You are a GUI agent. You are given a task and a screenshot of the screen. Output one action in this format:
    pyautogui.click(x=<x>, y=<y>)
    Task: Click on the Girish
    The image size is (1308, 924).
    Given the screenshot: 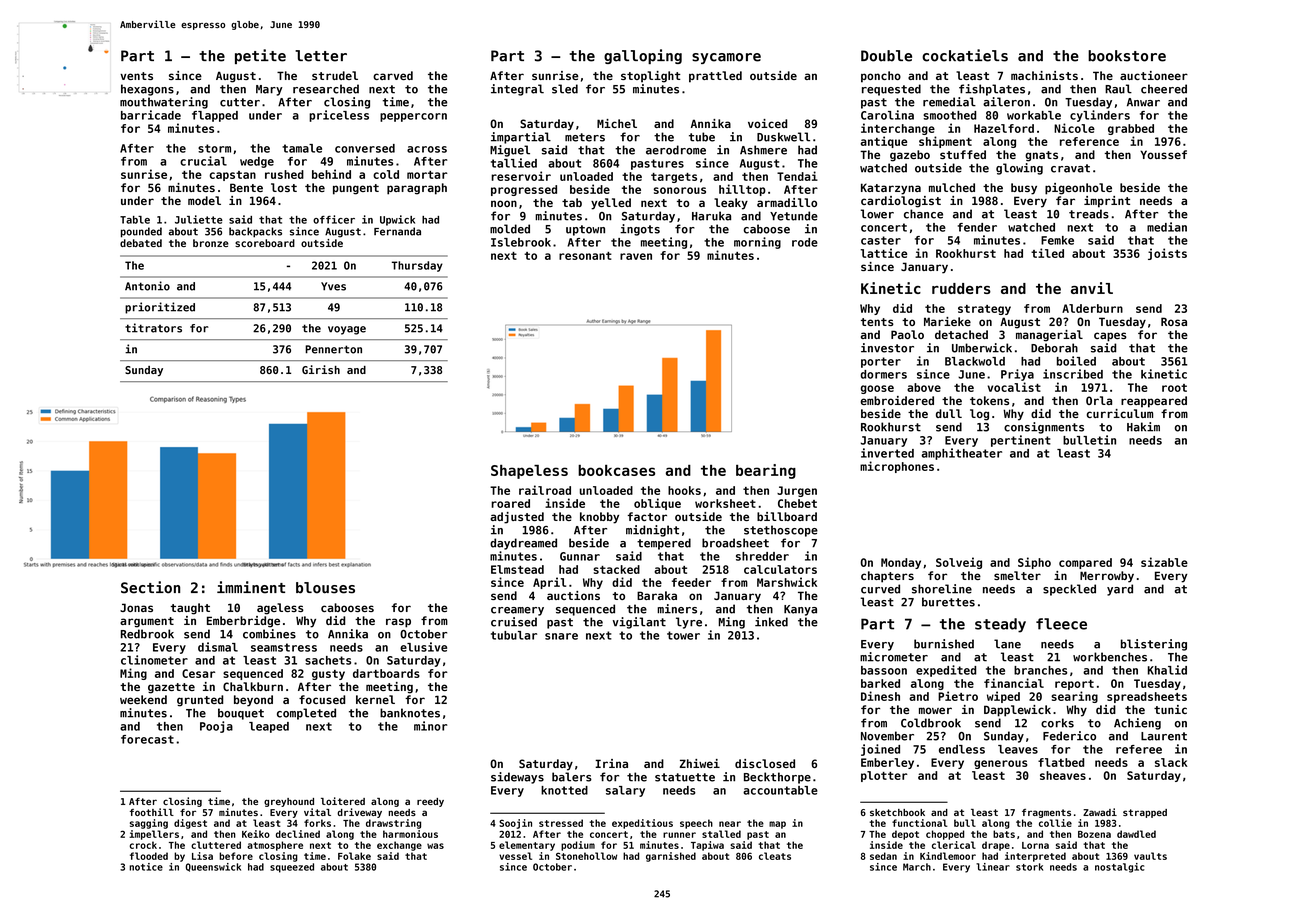 What is the action you would take?
    pyautogui.click(x=321, y=369)
